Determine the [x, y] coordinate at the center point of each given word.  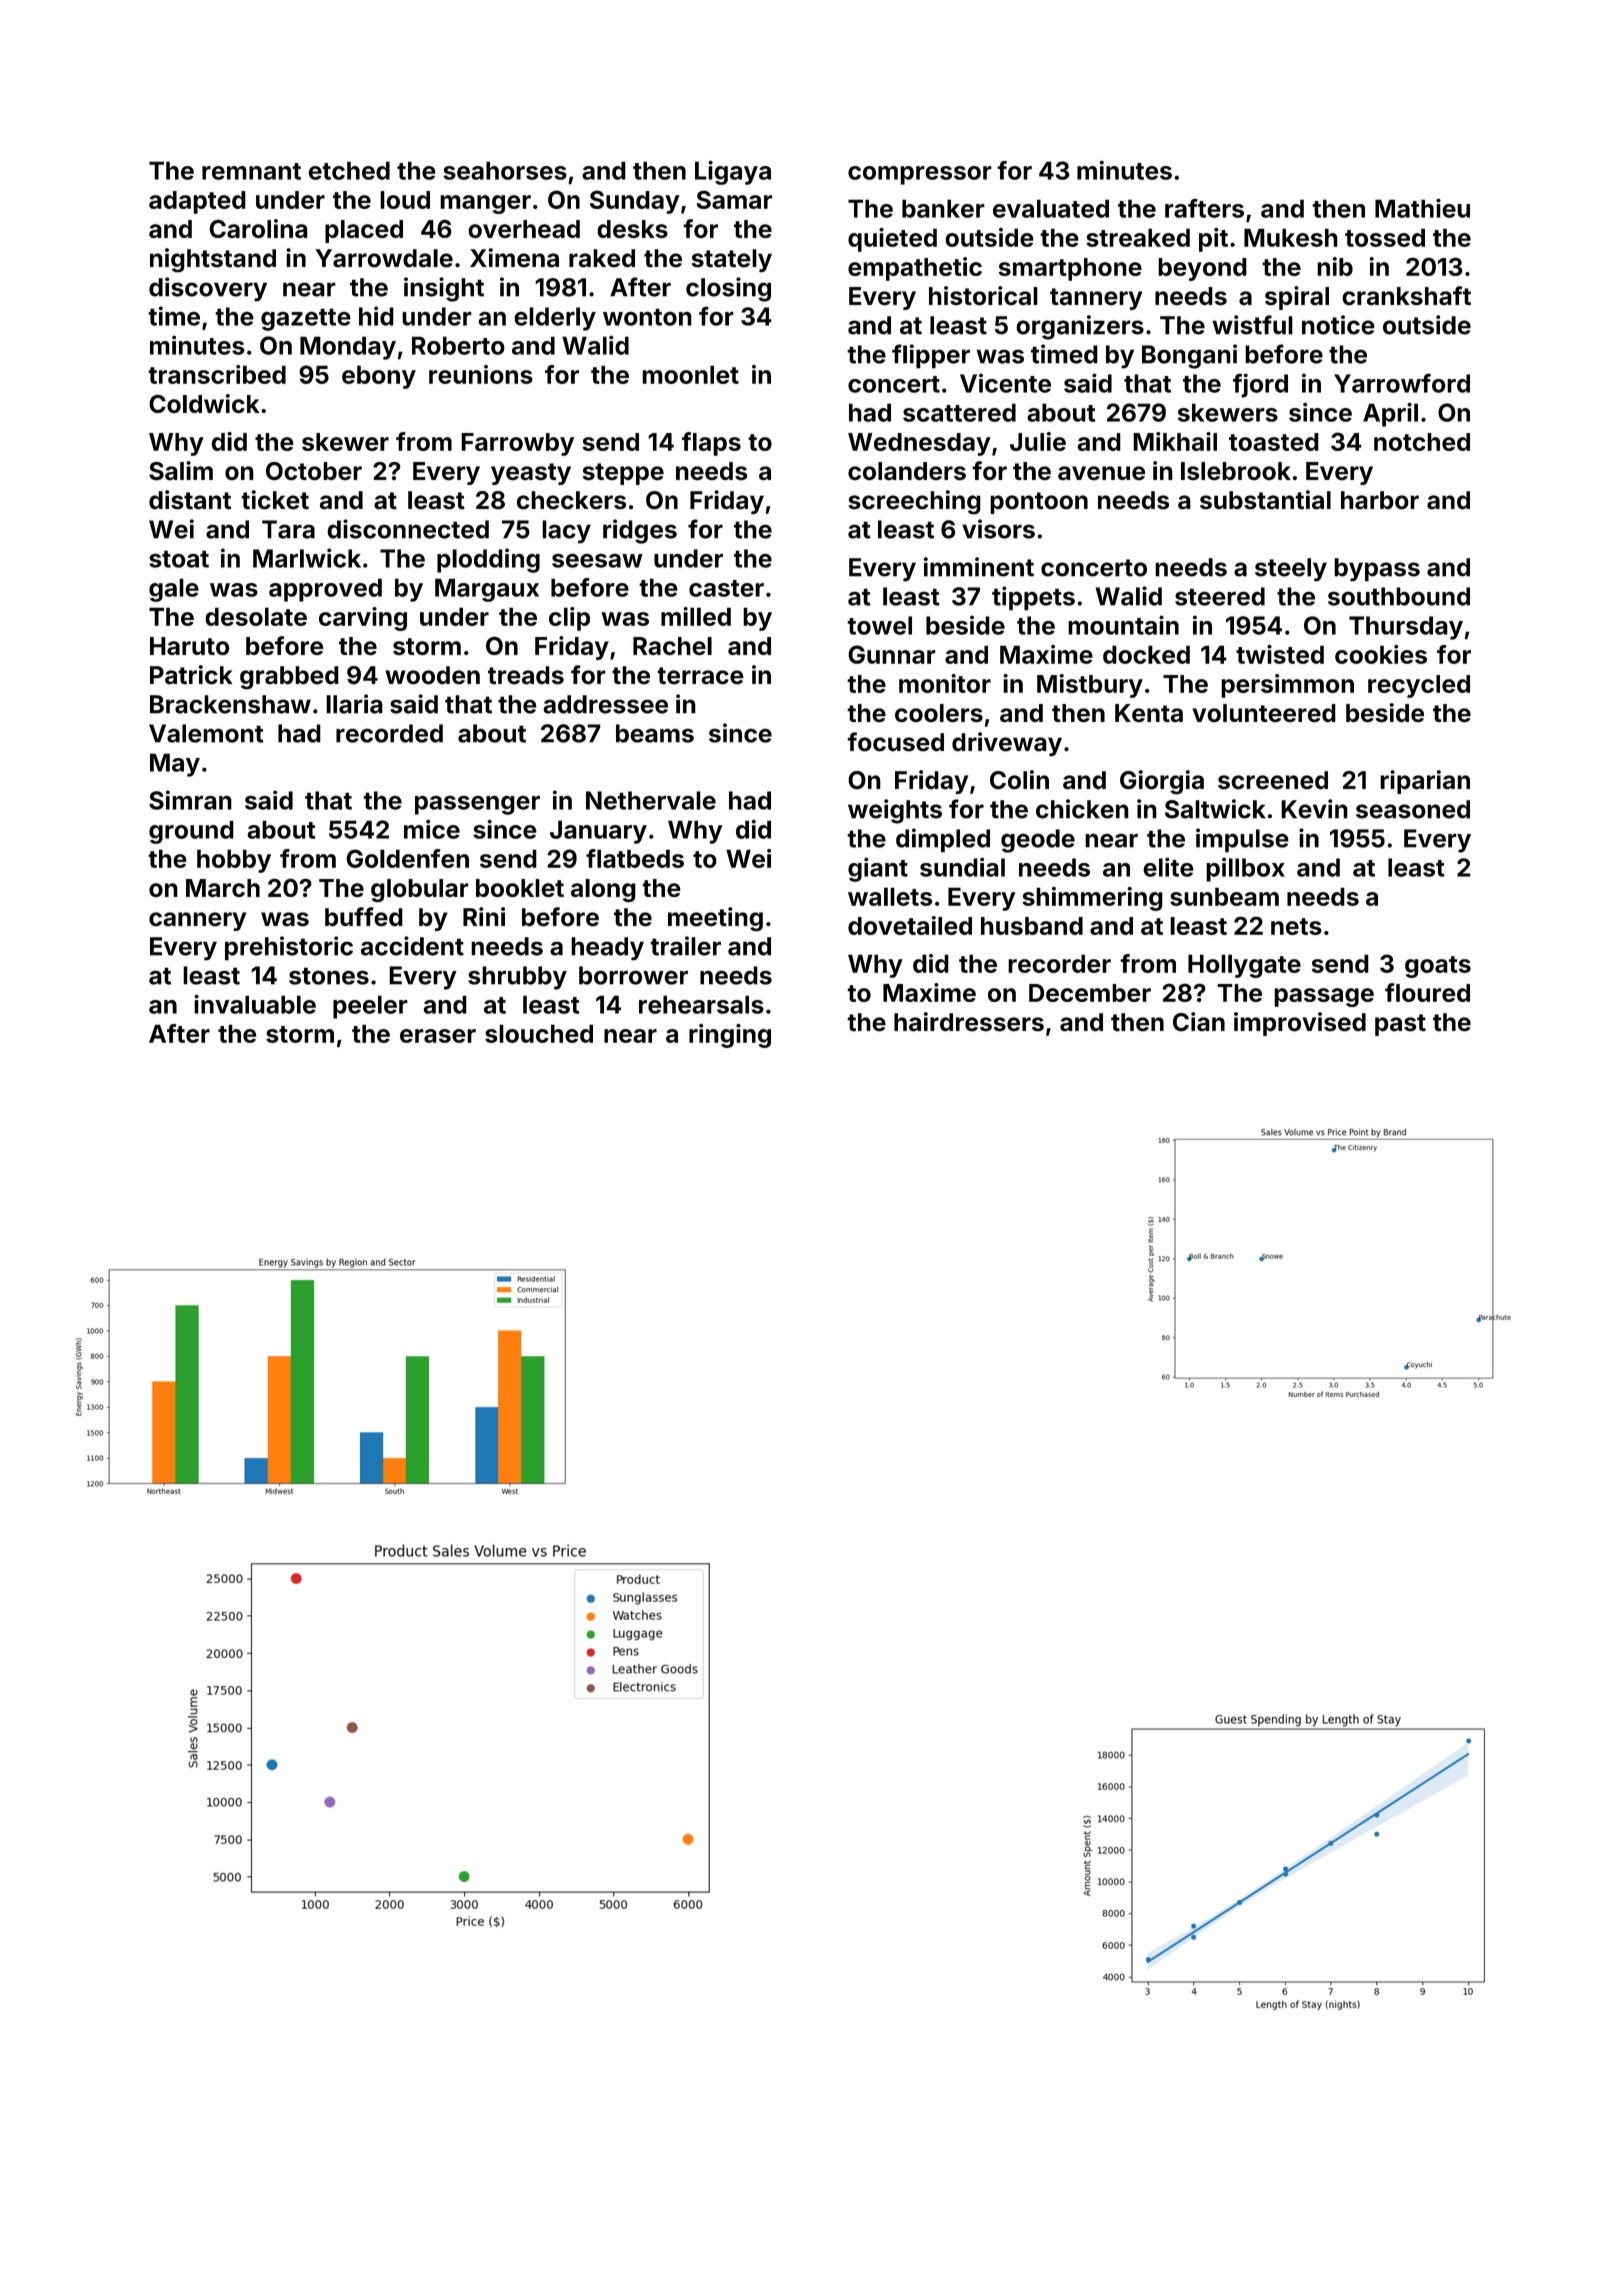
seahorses [505, 170]
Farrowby [517, 444]
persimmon [1287, 686]
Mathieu [1422, 208]
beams [655, 733]
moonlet [690, 374]
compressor [920, 175]
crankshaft [1406, 296]
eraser [438, 1036]
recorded [389, 733]
